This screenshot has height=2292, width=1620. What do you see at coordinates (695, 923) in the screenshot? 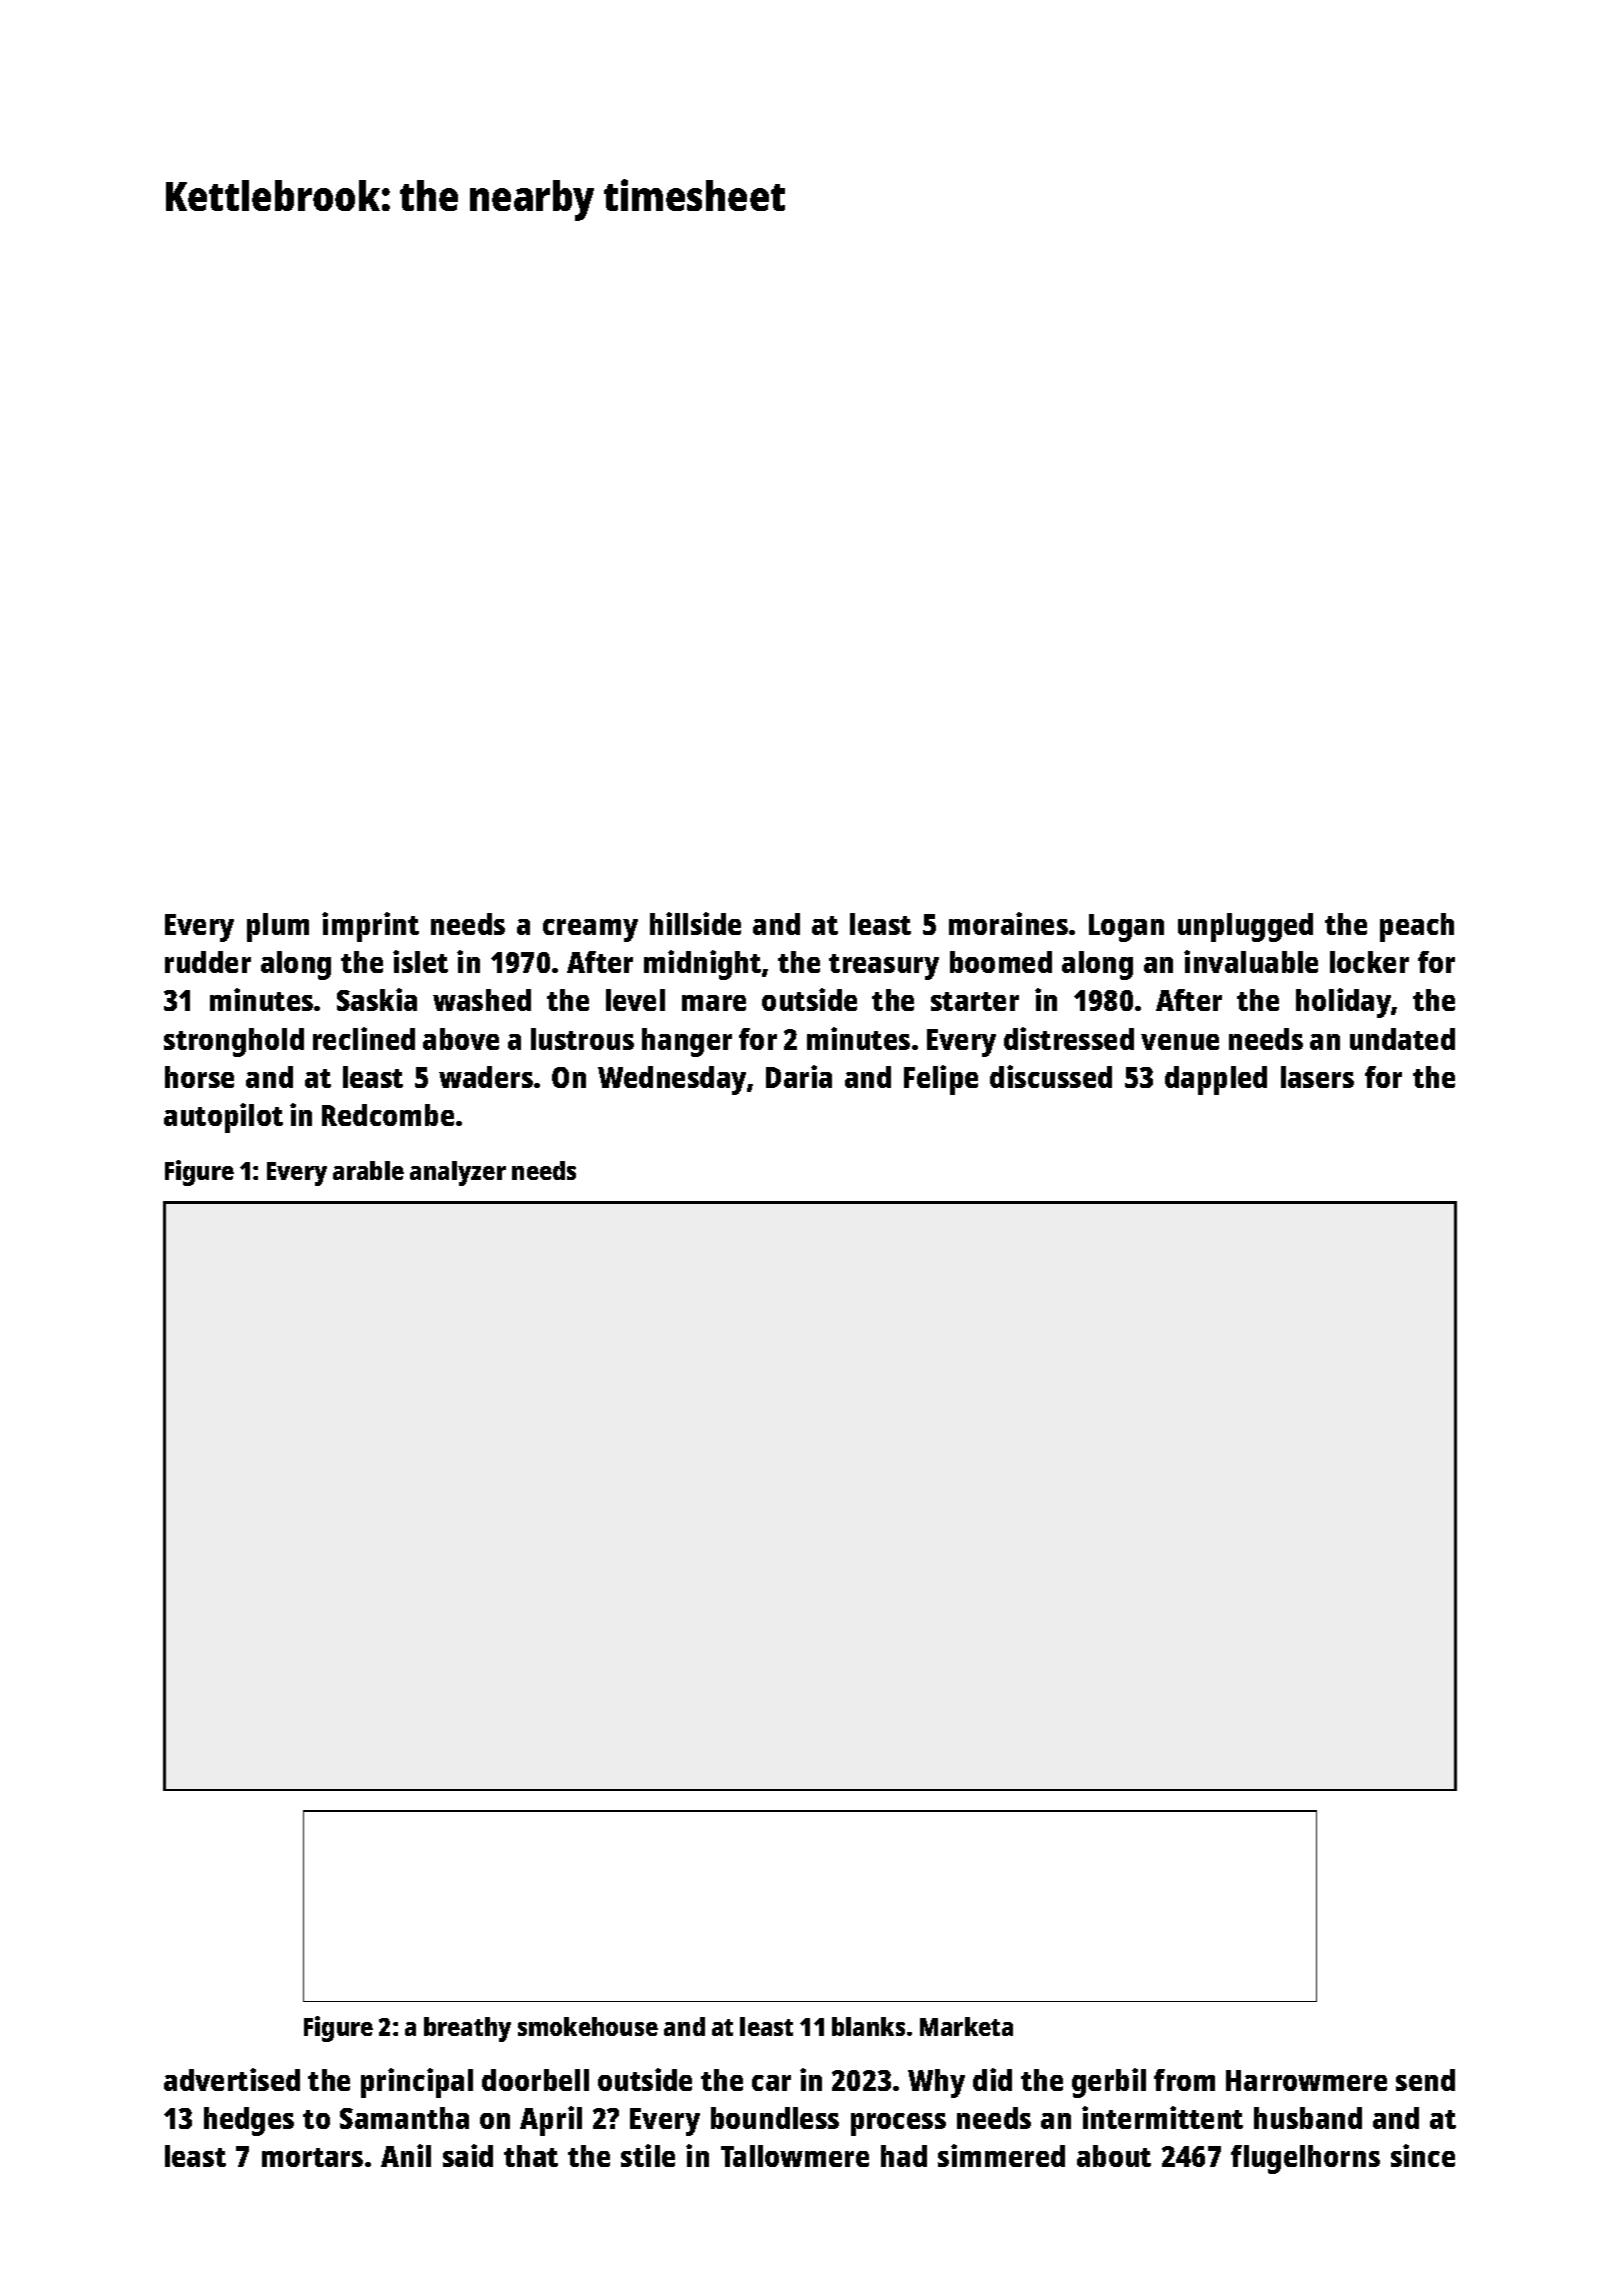
I see `hillside` at bounding box center [695, 923].
